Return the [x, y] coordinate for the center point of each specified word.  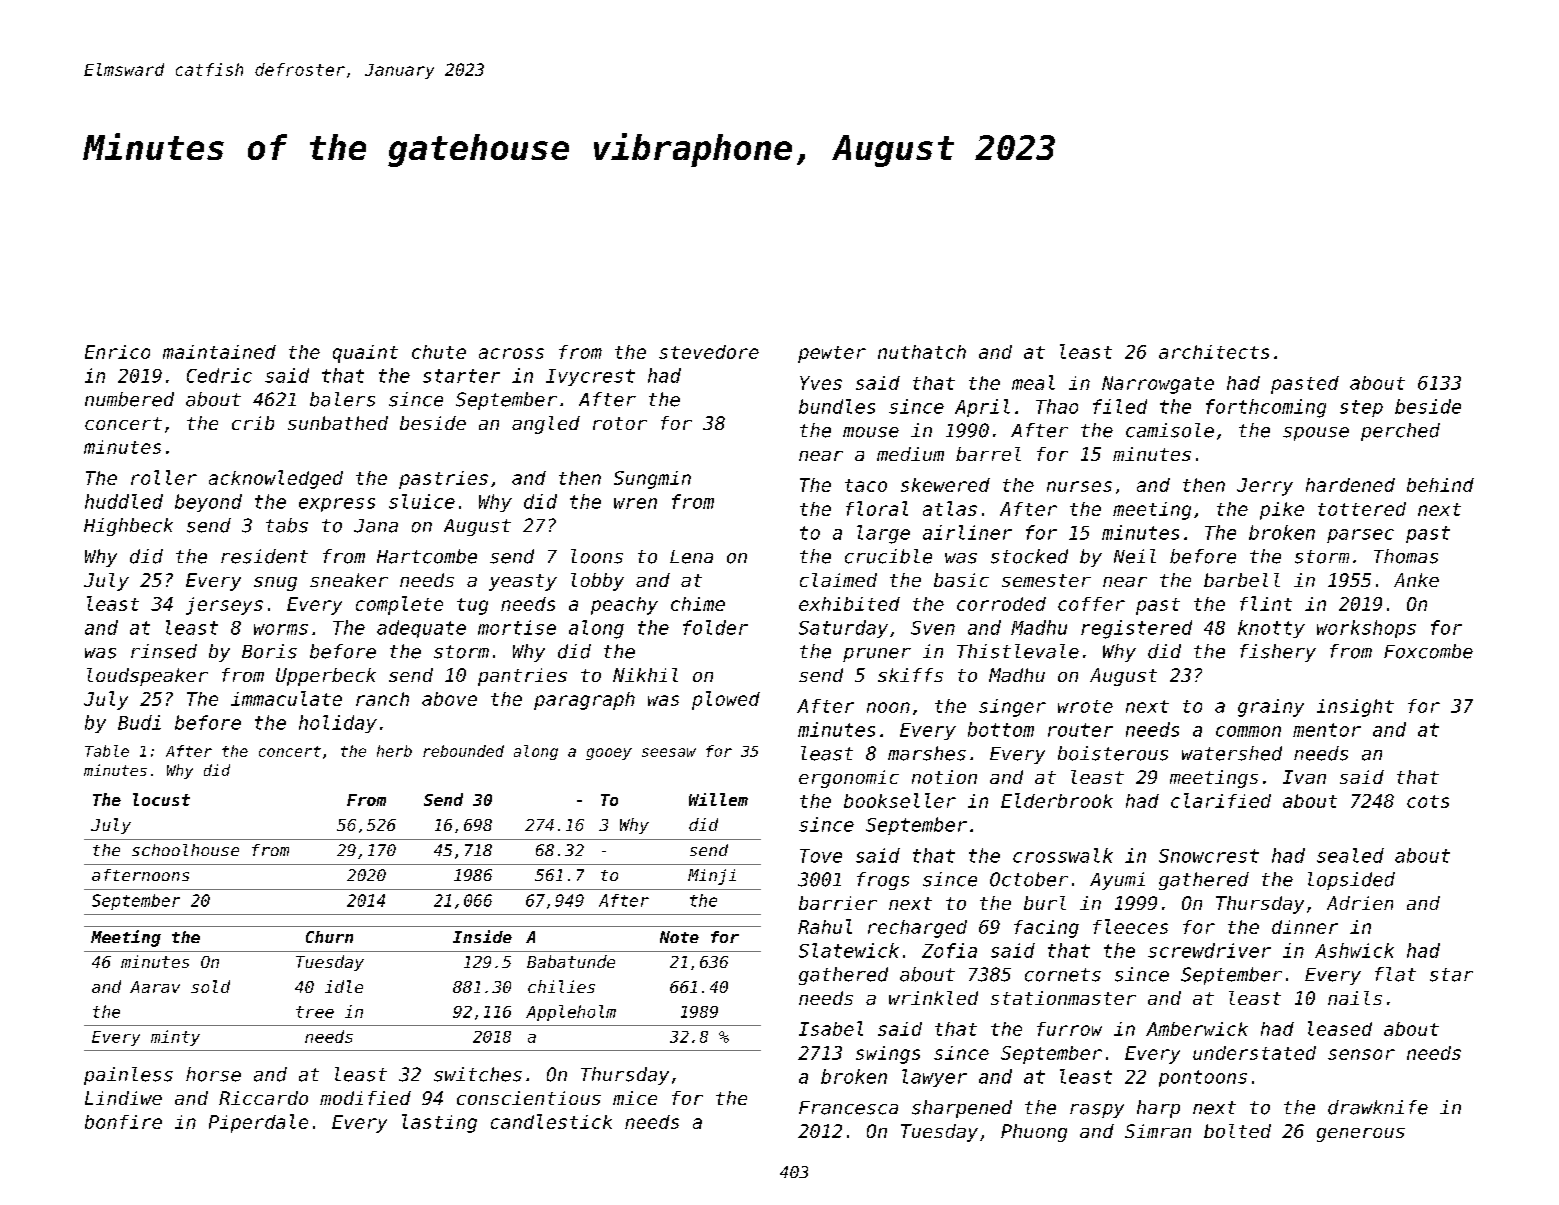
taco [866, 485]
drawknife [1378, 1107]
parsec [1360, 536]
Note [679, 937]
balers [342, 399]
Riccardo [263, 1098]
